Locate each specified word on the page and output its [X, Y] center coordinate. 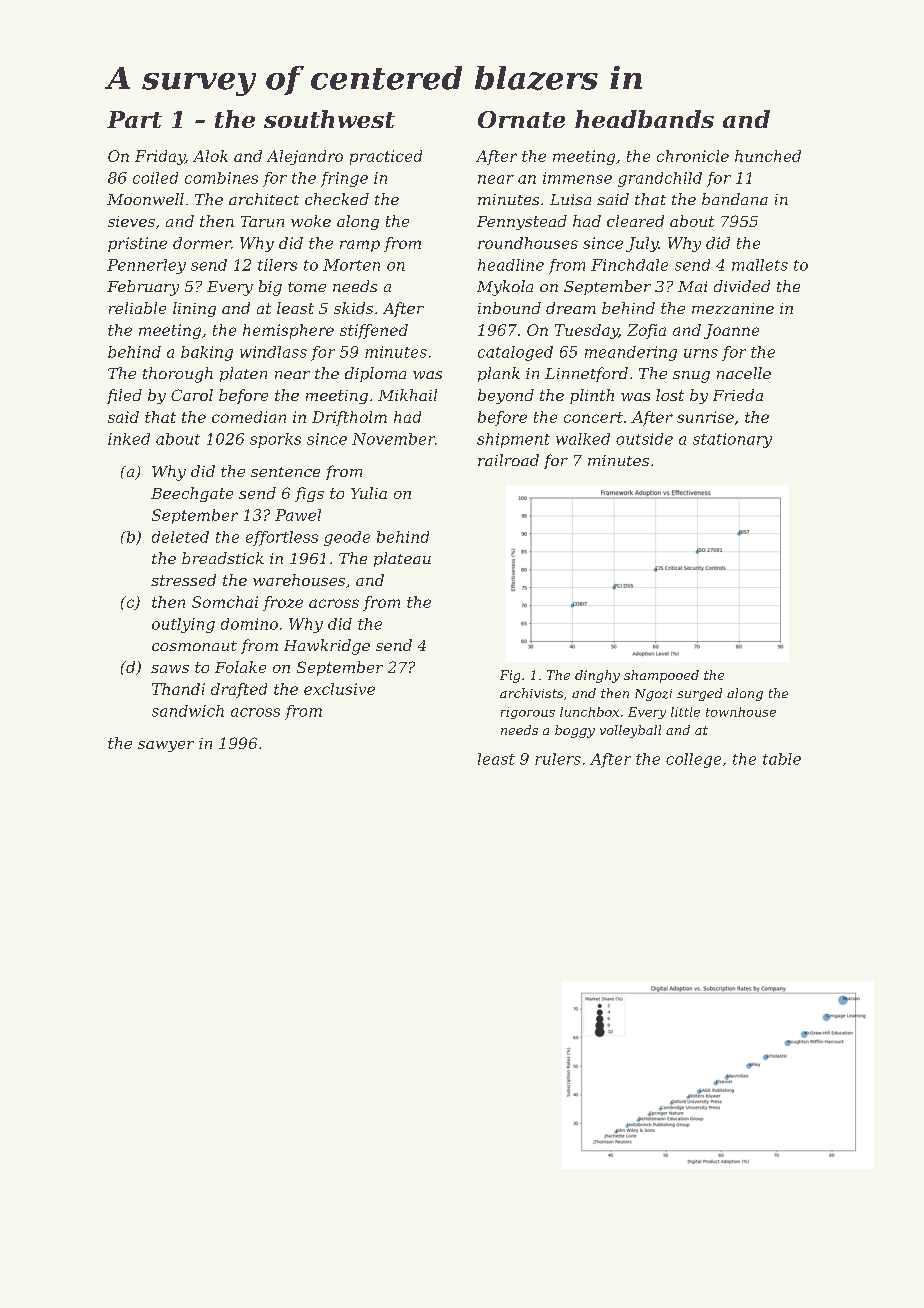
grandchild [660, 179]
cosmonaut [194, 646]
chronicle [693, 156]
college [693, 760]
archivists [531, 693]
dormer [202, 243]
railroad [508, 460]
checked [337, 199]
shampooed [661, 676]
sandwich [188, 711]
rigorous [528, 713]
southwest [329, 119]
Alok [210, 156]
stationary [732, 440]
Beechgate [192, 494]
